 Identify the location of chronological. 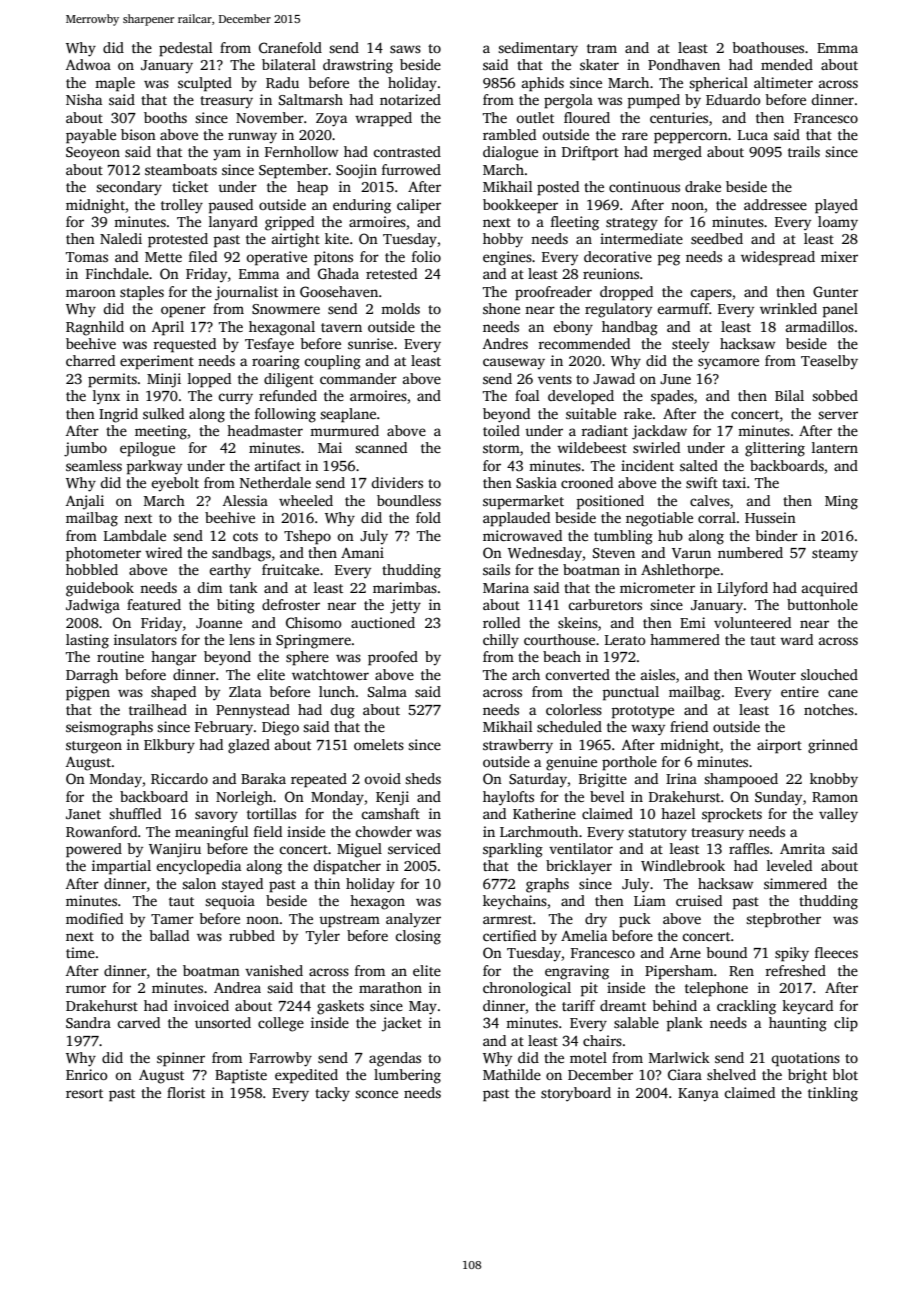
(527, 989).
